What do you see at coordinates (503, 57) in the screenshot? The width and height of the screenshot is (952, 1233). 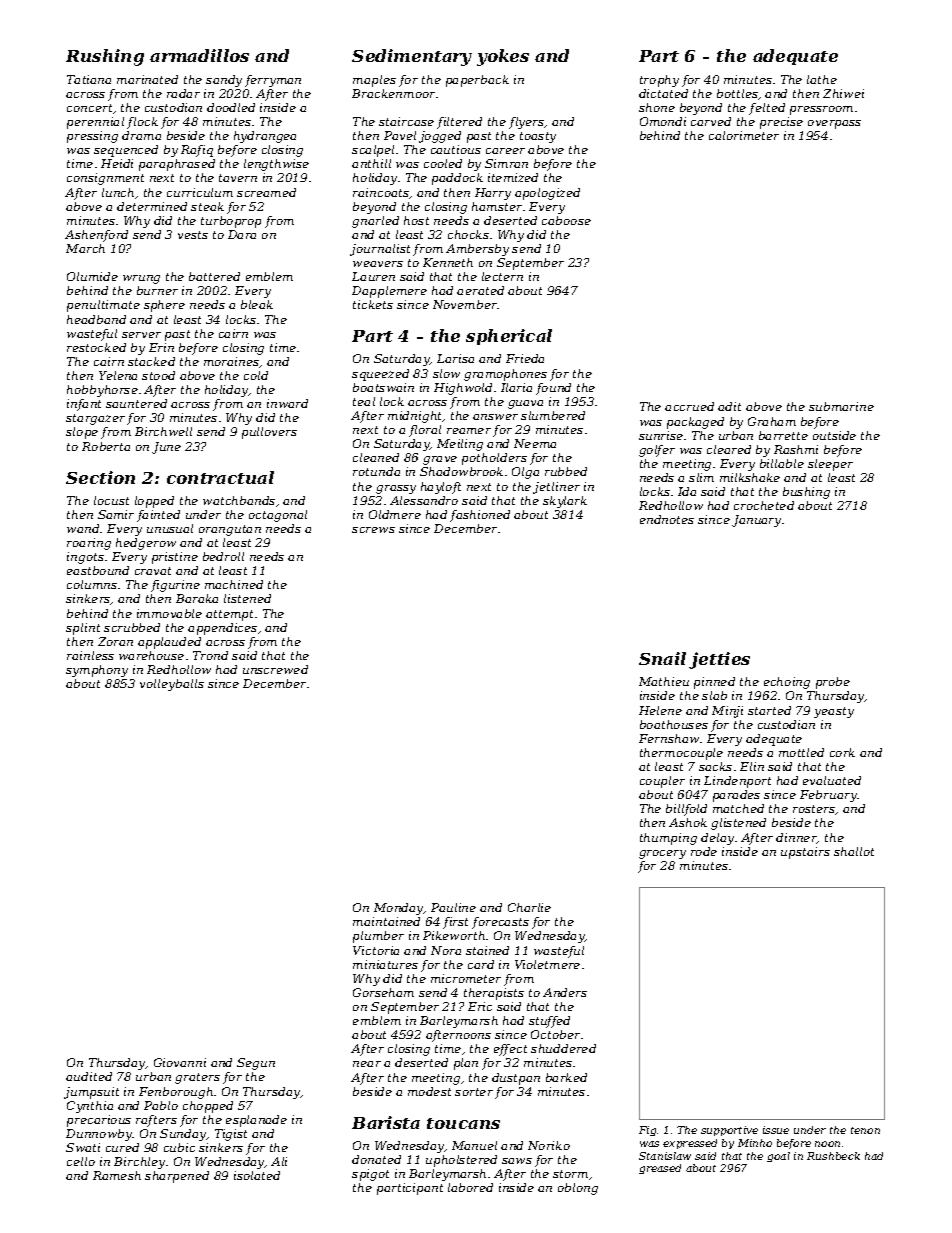 I see `yokes` at bounding box center [503, 57].
